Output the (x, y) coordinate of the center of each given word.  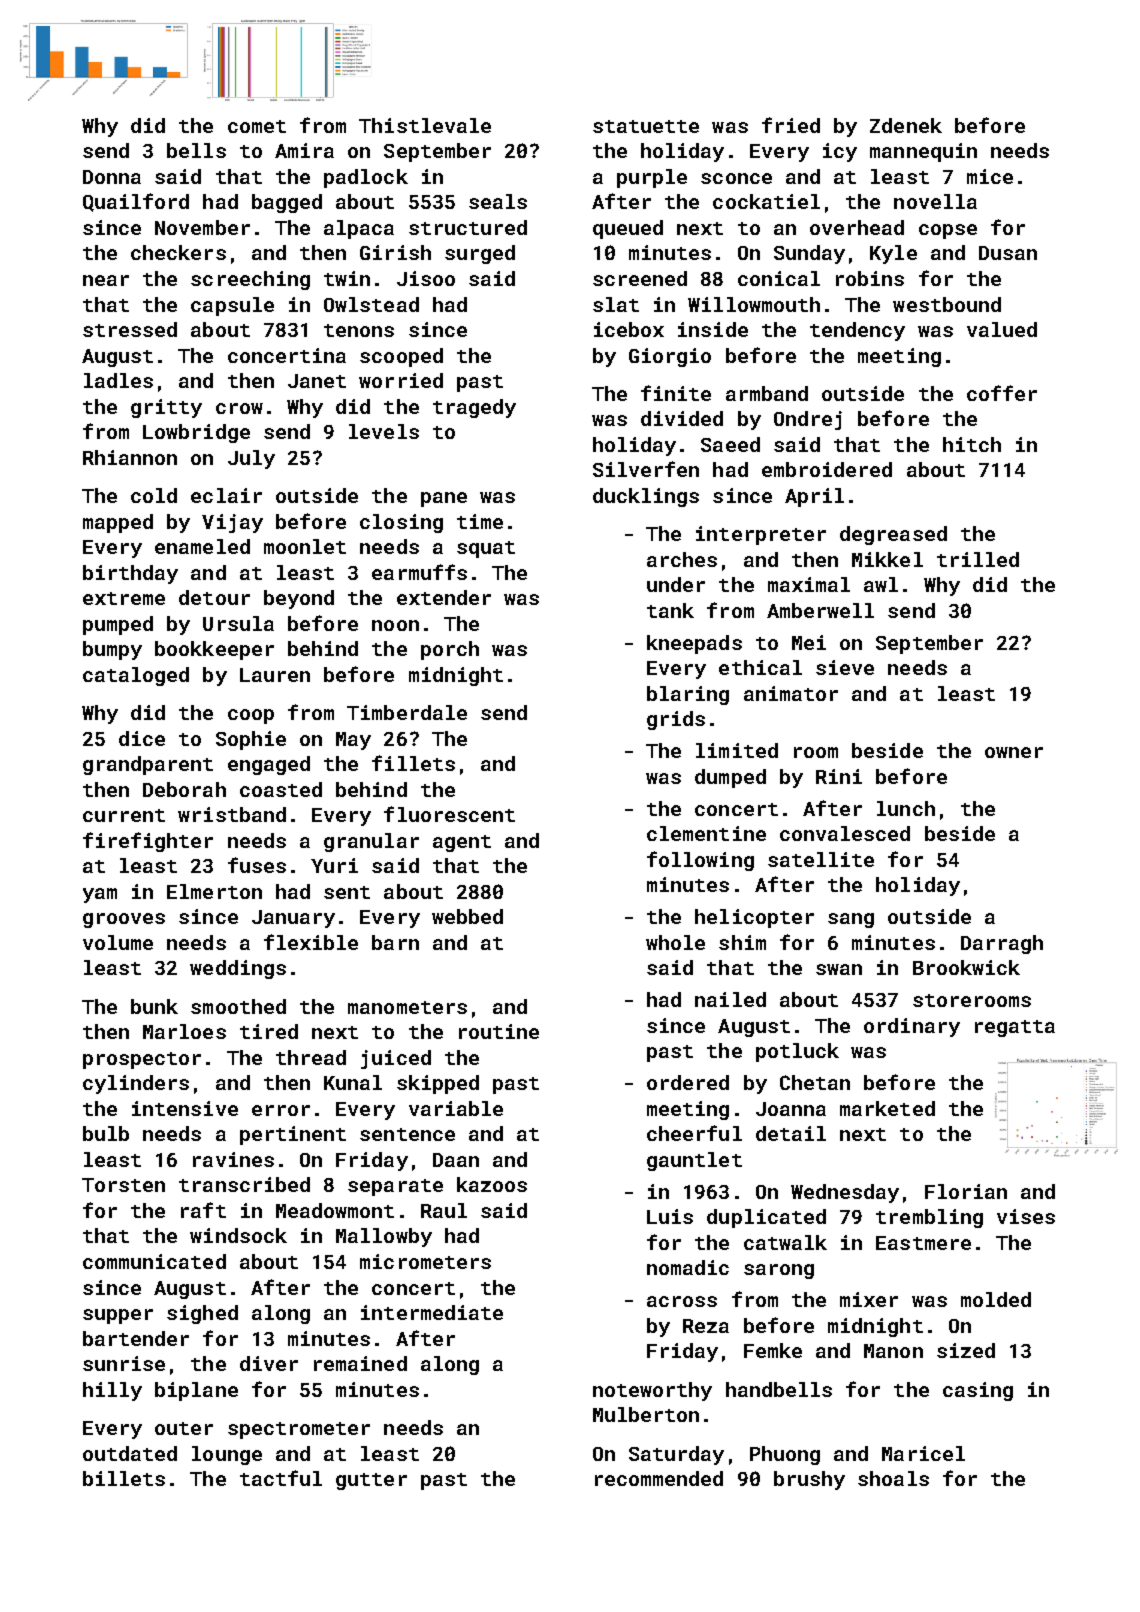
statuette (646, 126)
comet (257, 126)
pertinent (293, 1135)
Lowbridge (196, 433)
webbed (467, 916)
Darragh (1002, 944)
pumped (118, 625)
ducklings (646, 497)
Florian (966, 1191)
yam (100, 895)
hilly (112, 1391)
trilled (978, 559)
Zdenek (906, 125)
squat (486, 549)
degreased (893, 535)
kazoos (492, 1184)
